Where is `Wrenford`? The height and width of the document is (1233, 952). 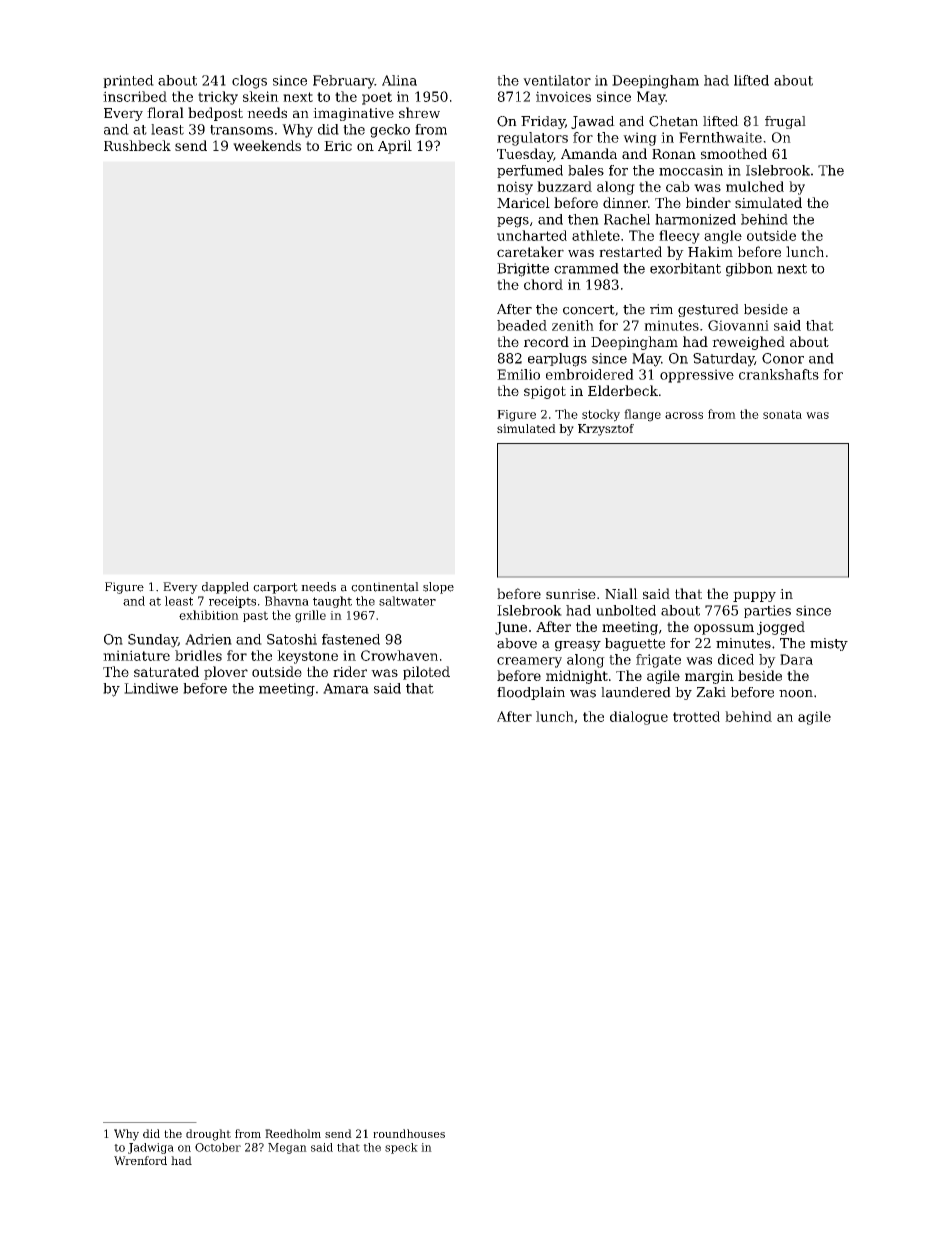
Wrenford is located at coordinates (140, 1160).
